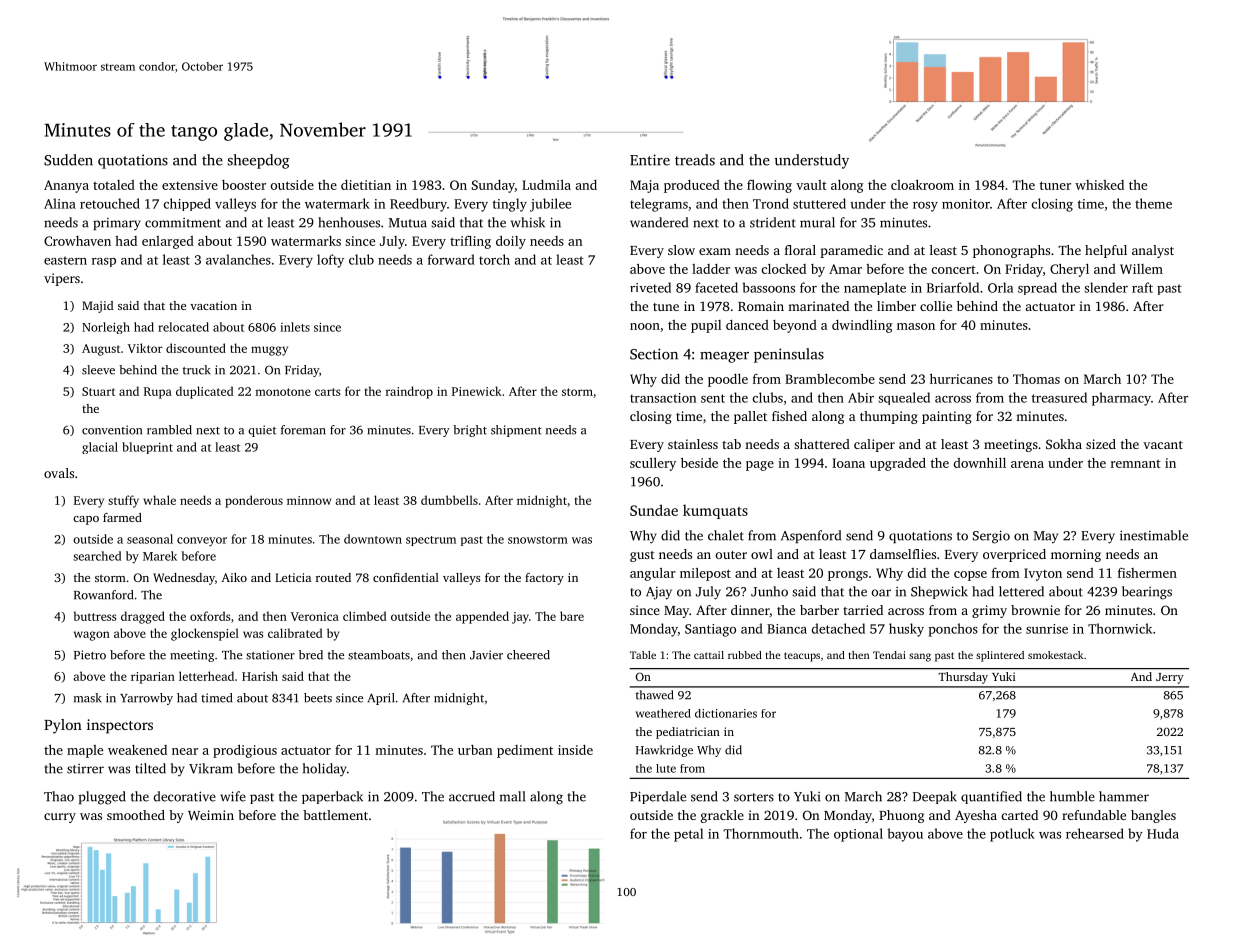  Describe the element at coordinates (233, 796) in the screenshot. I see `wife` at that location.
